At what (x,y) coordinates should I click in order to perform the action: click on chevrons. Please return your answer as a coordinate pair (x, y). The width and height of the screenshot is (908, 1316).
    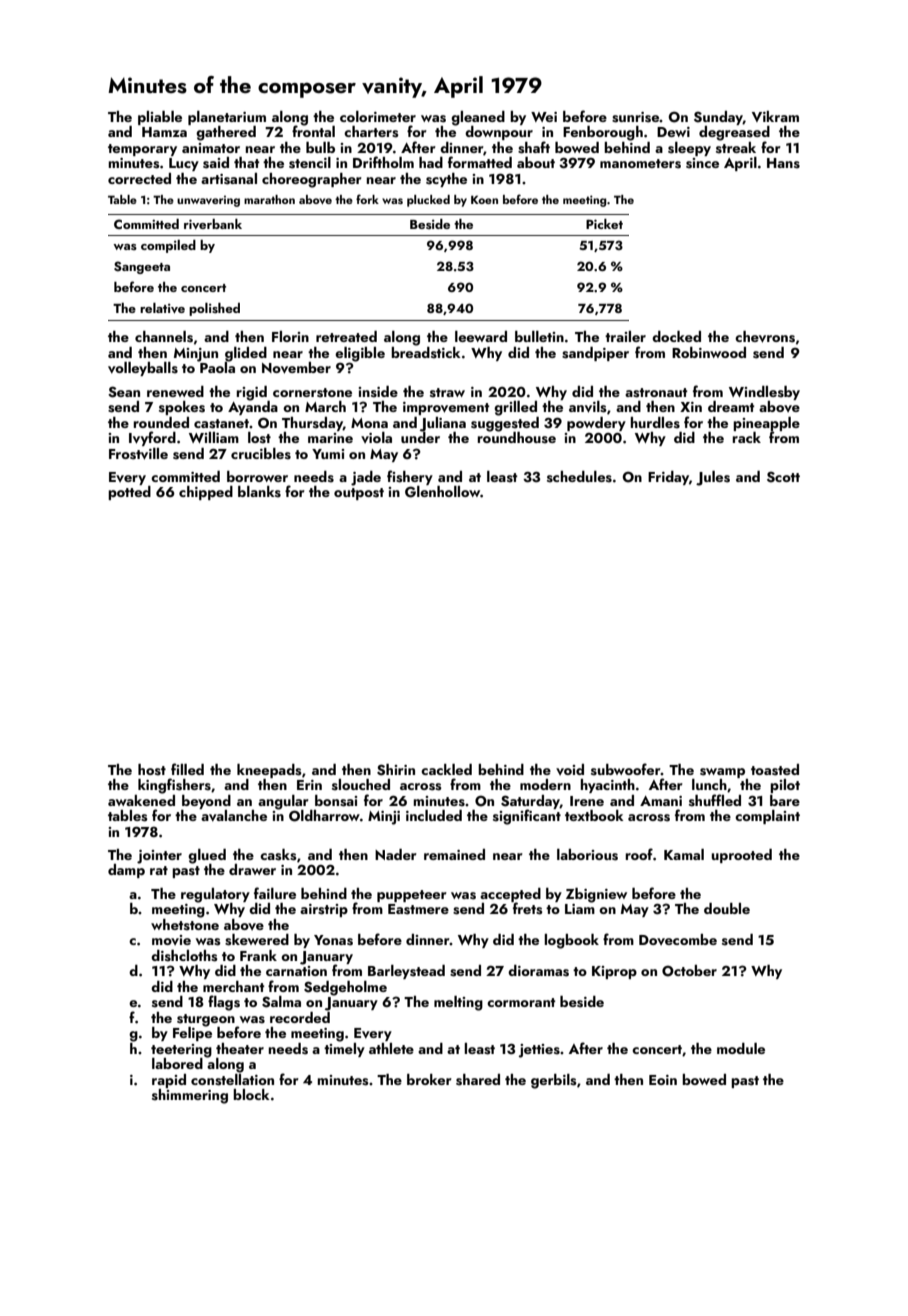
    Looking at the image, I should click on (765, 337).
